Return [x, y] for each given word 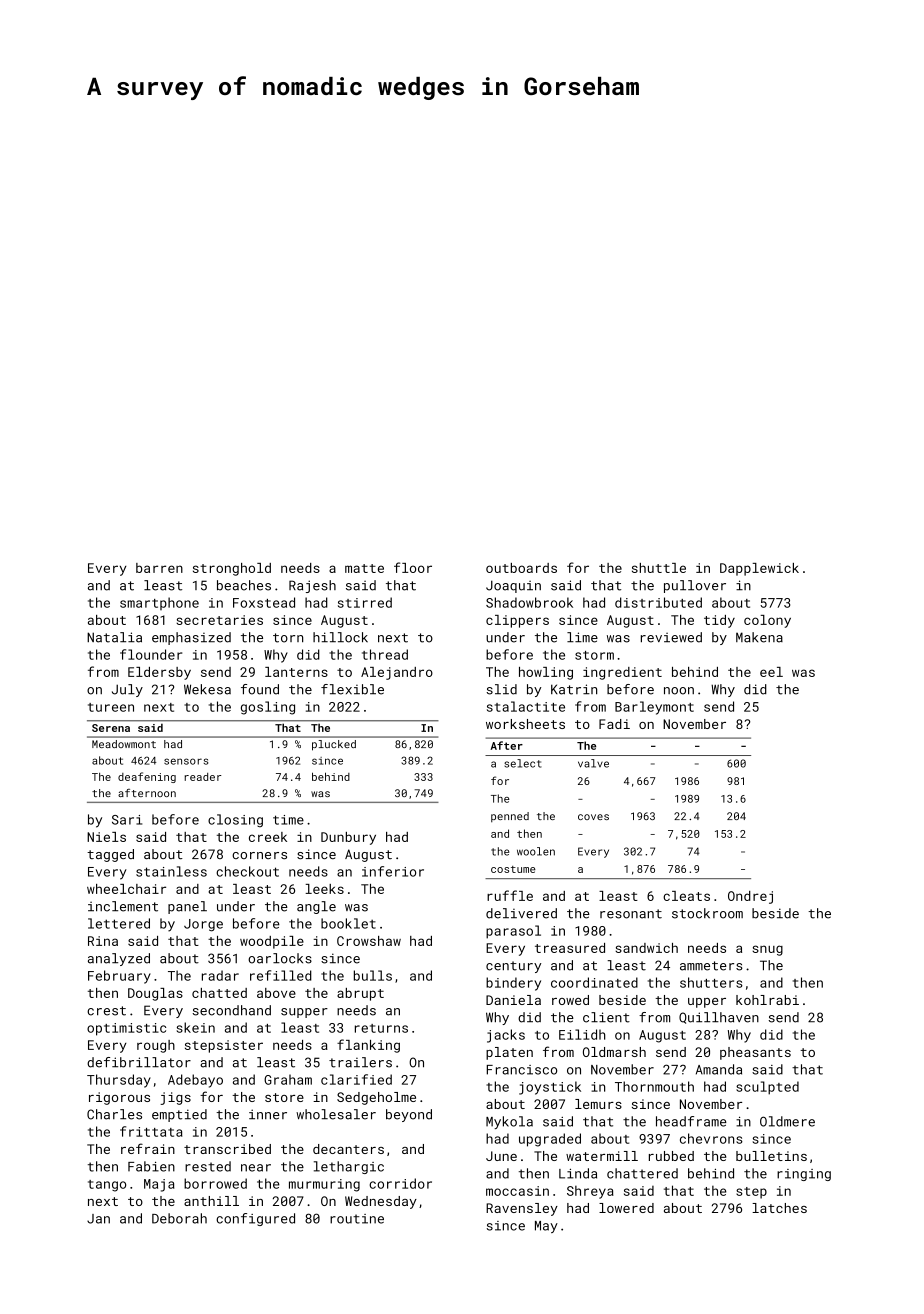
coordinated [594, 982]
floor [413, 567]
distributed [658, 602]
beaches [244, 585]
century [513, 967]
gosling [268, 708]
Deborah [179, 1218]
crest [106, 1011]
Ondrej [750, 897]
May [546, 1227]
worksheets [525, 724]
